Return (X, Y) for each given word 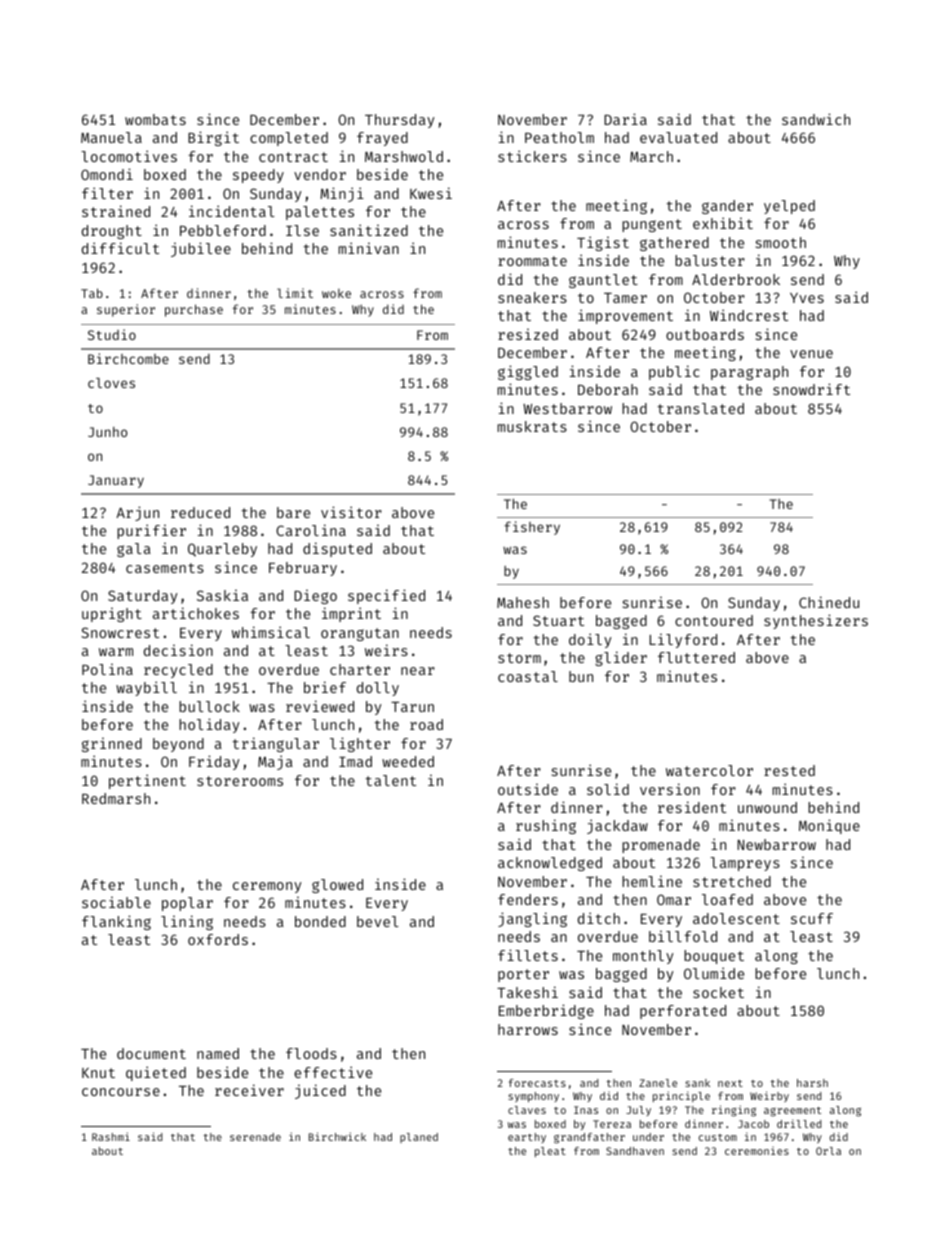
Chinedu (829, 602)
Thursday (399, 121)
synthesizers (816, 621)
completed (289, 139)
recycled (178, 671)
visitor (351, 512)
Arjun (137, 513)
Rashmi (111, 1136)
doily (590, 640)
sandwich (816, 119)
